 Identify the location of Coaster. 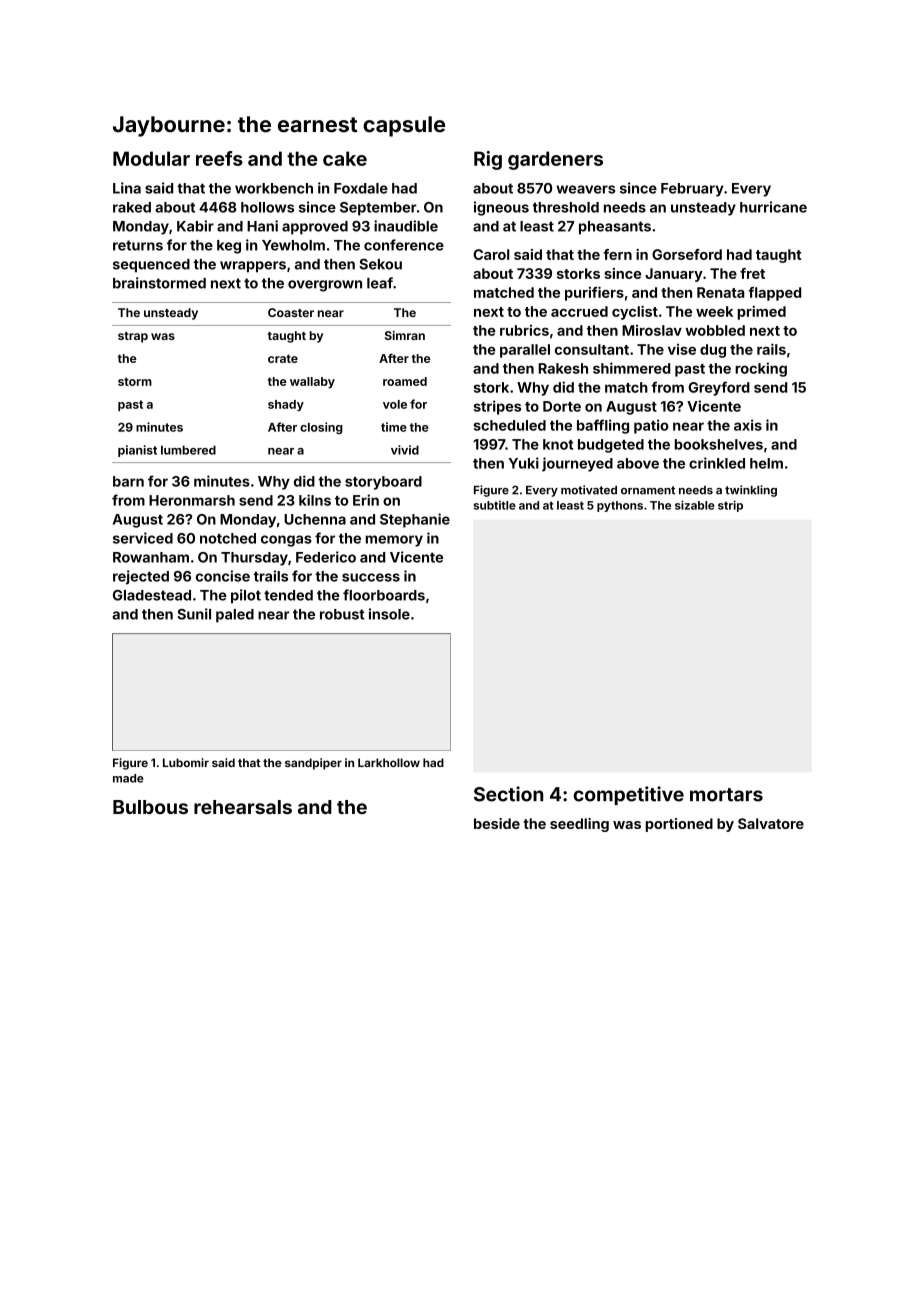
(291, 312).
